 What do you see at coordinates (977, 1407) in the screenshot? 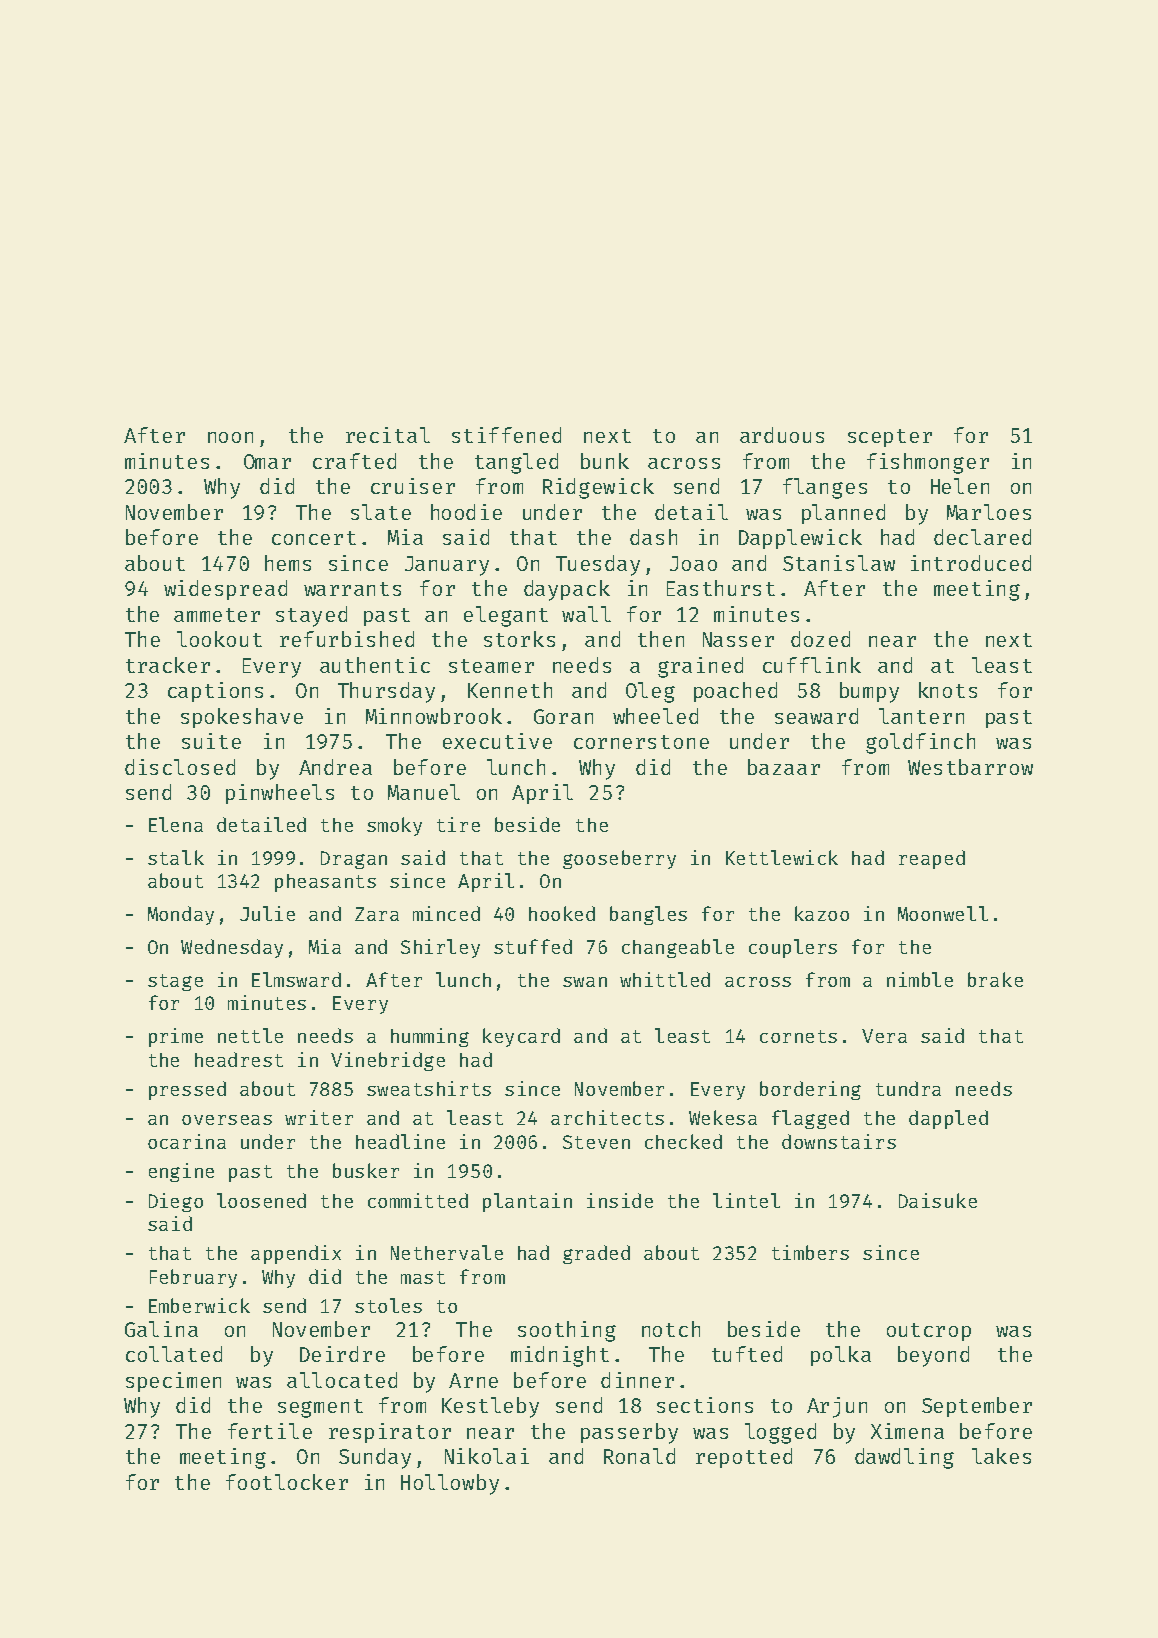
I see `September` at bounding box center [977, 1407].
